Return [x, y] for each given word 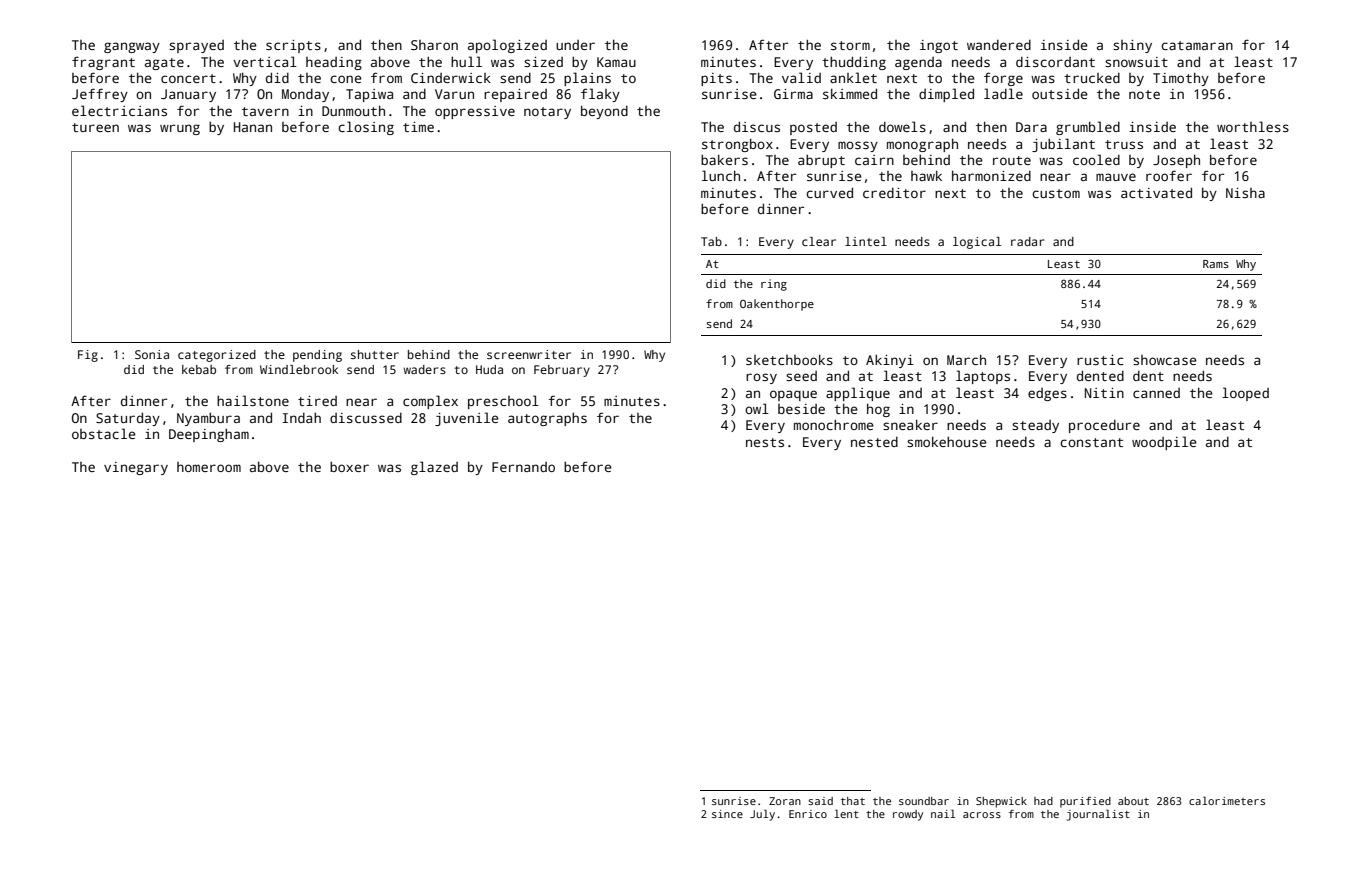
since [727, 814]
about [1133, 801]
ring [774, 285]
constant [1091, 442]
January [188, 95]
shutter [375, 354]
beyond [604, 112]
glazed [434, 468]
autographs [547, 419]
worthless [1253, 126]
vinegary [136, 468]
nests [765, 442]
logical [977, 243]
